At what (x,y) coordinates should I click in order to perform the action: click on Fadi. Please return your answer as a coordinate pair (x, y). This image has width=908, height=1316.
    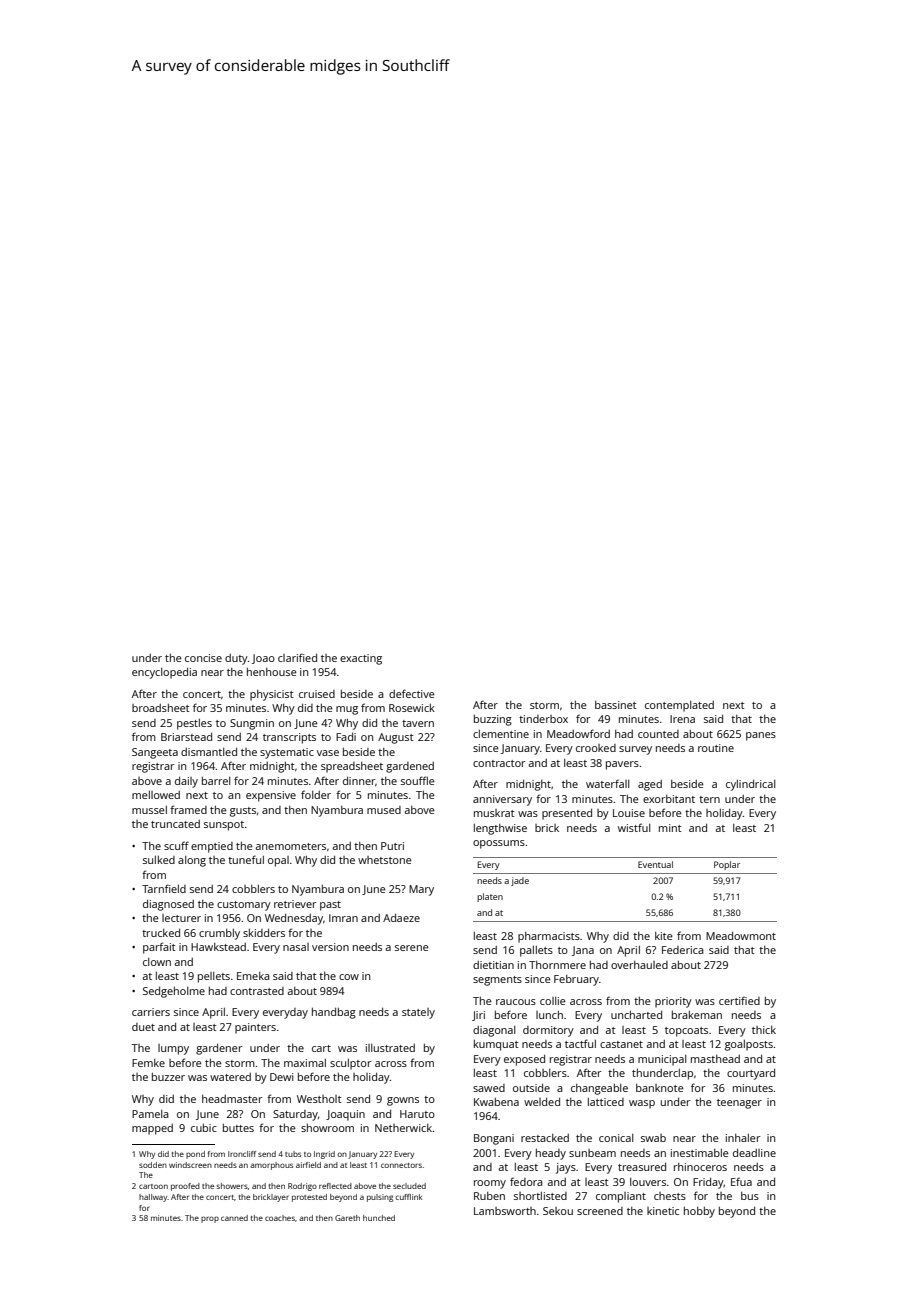
    Looking at the image, I should click on (346, 737).
